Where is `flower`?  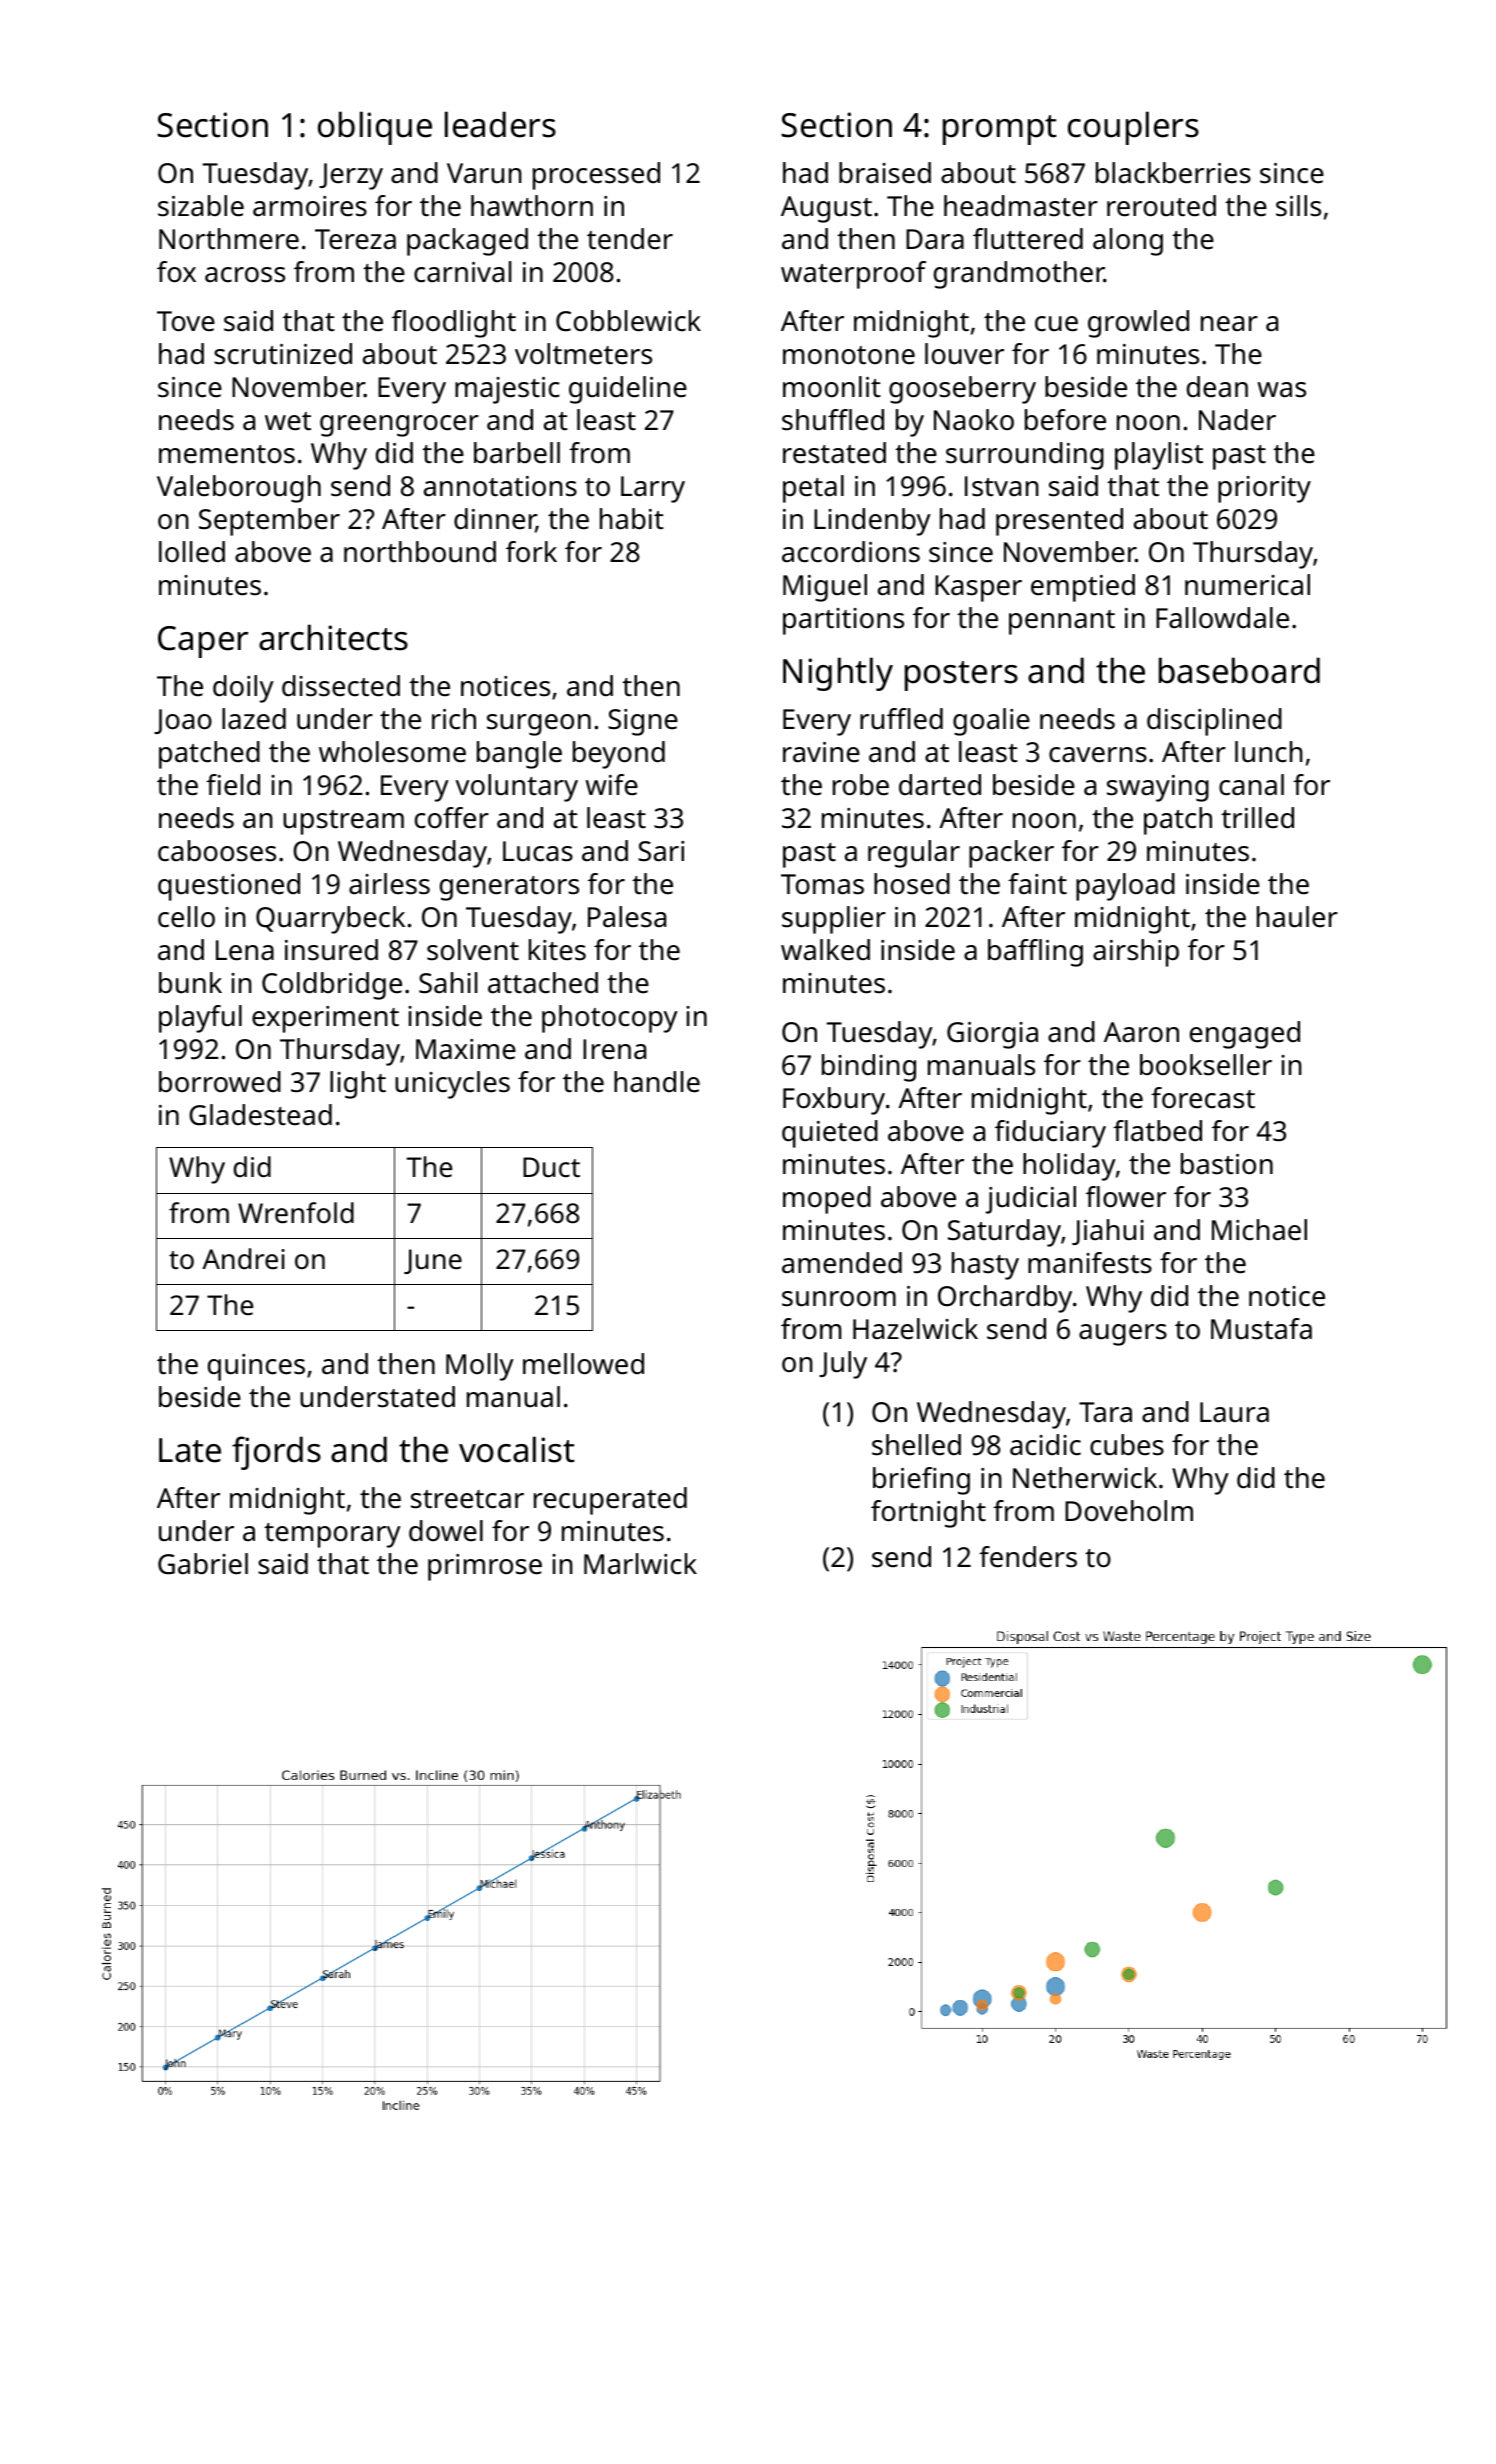
flower is located at coordinates (1126, 1197).
